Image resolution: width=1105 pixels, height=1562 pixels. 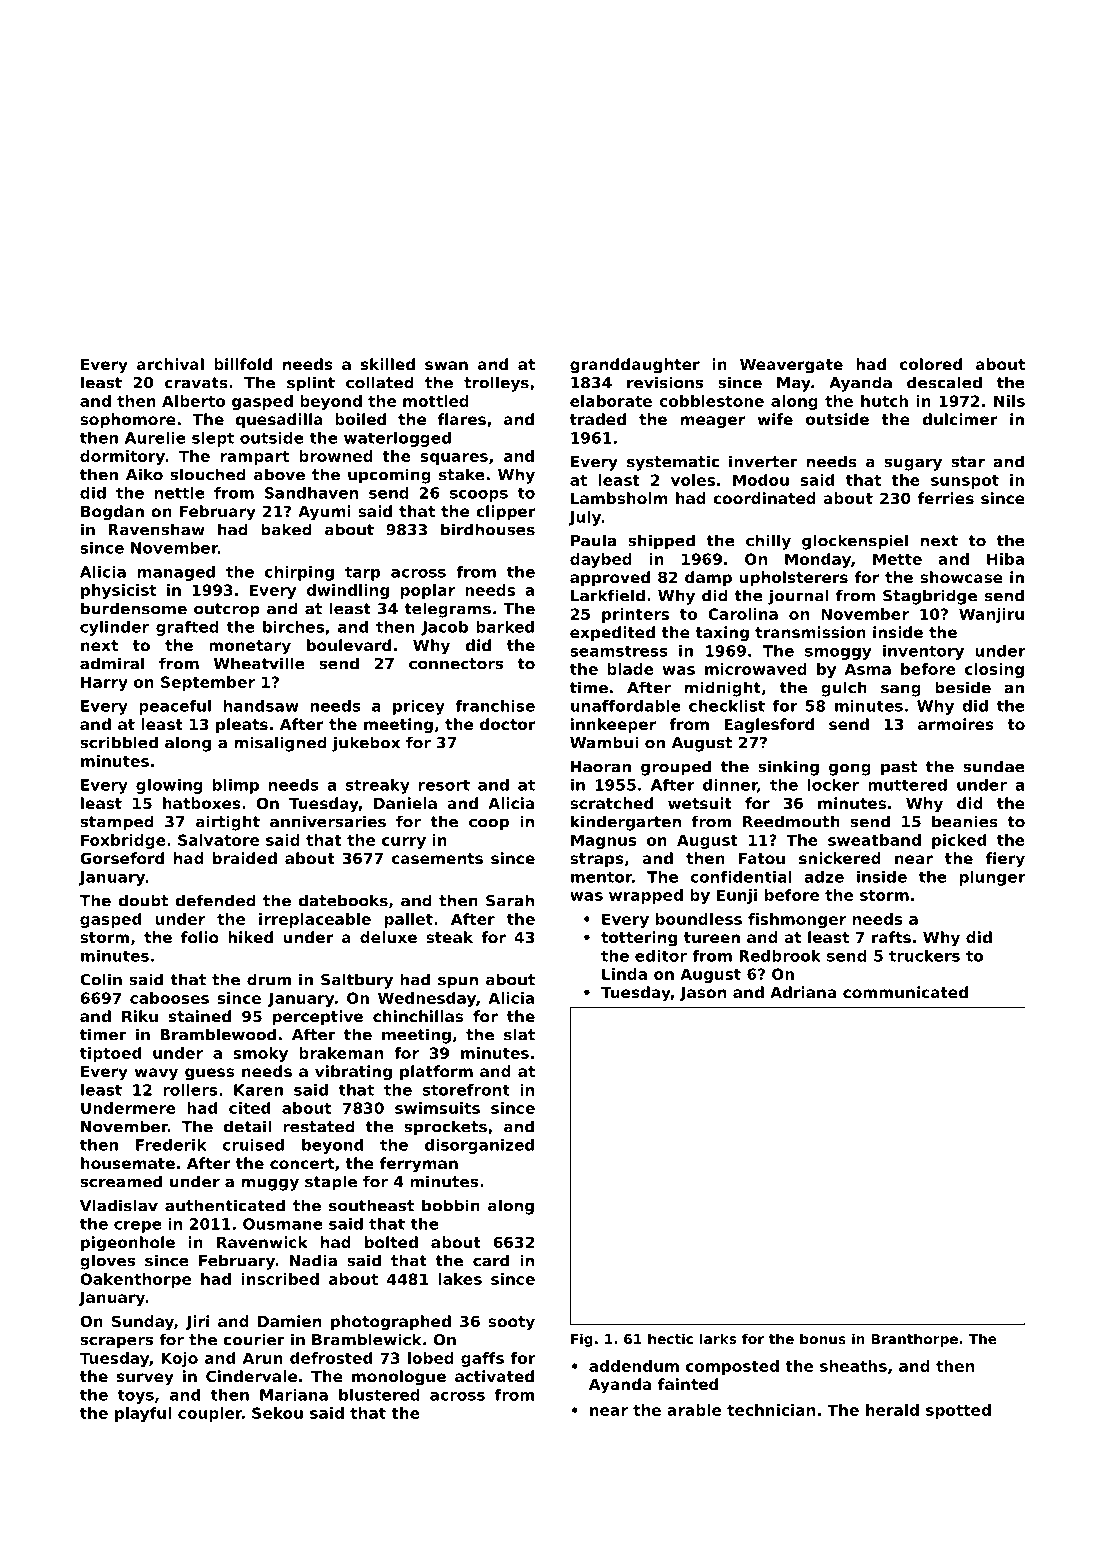 I want to click on blustered, so click(x=379, y=1395).
